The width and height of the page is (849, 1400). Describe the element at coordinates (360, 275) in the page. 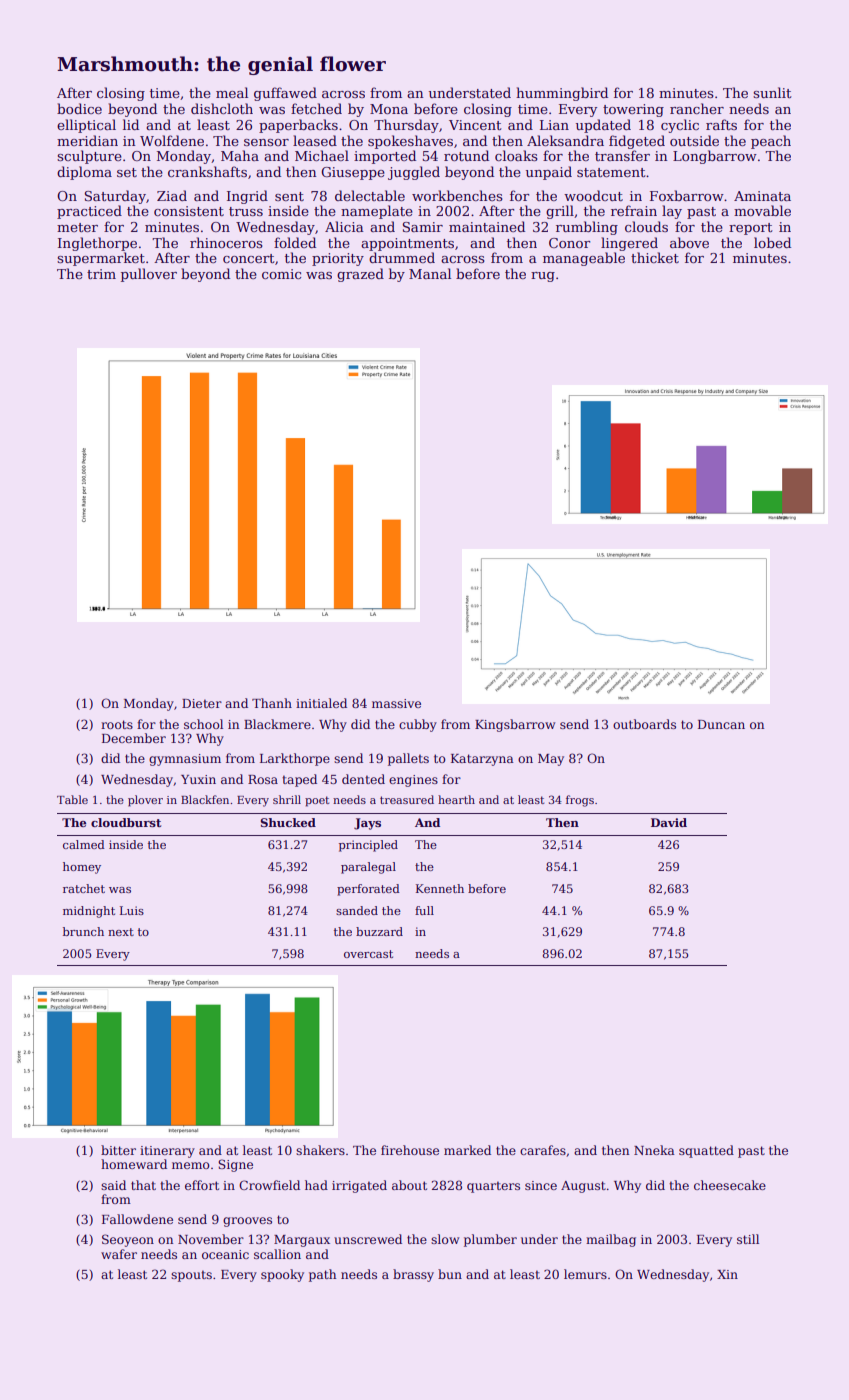

I see `grazed` at that location.
